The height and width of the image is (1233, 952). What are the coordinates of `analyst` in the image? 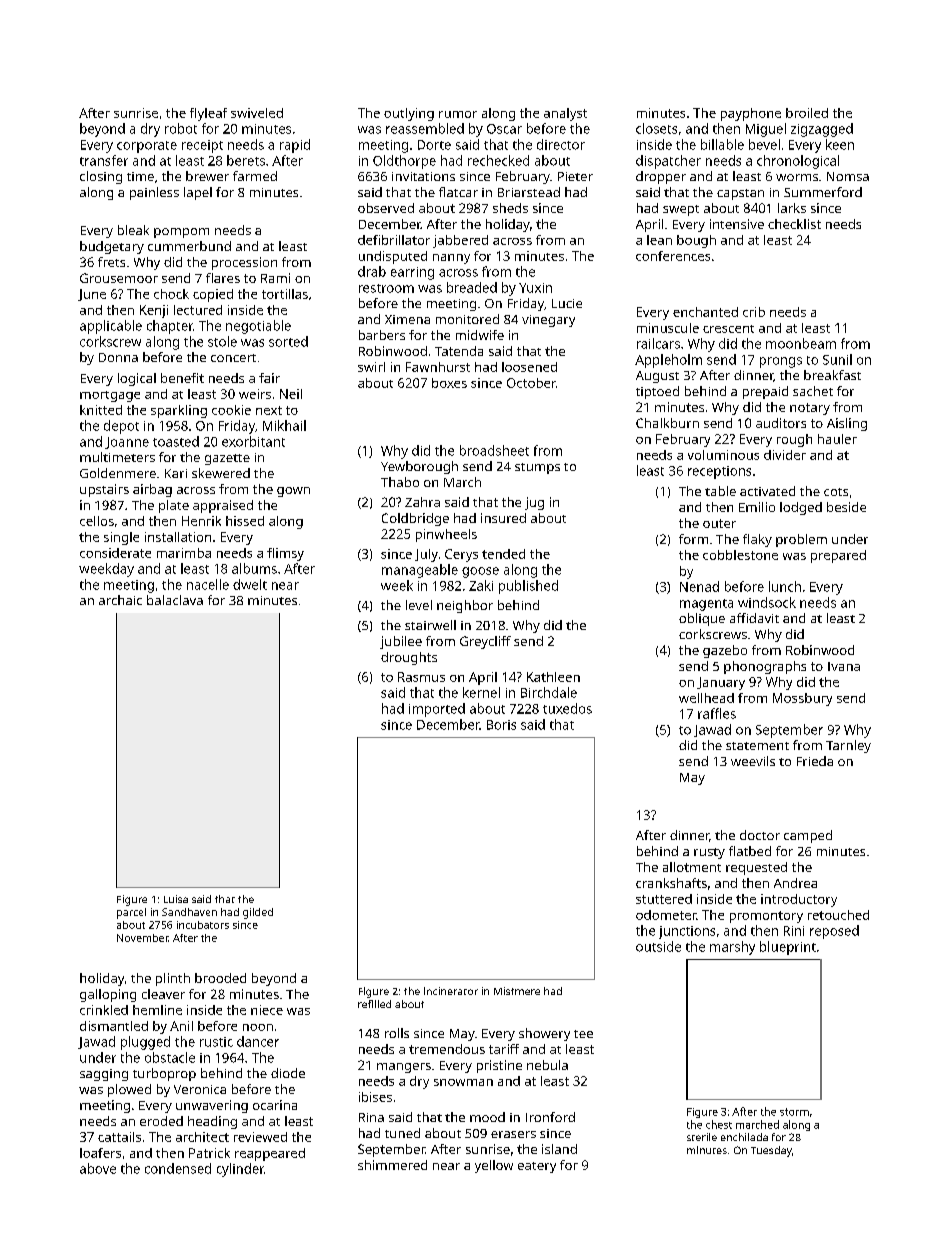 It's located at (565, 114).
